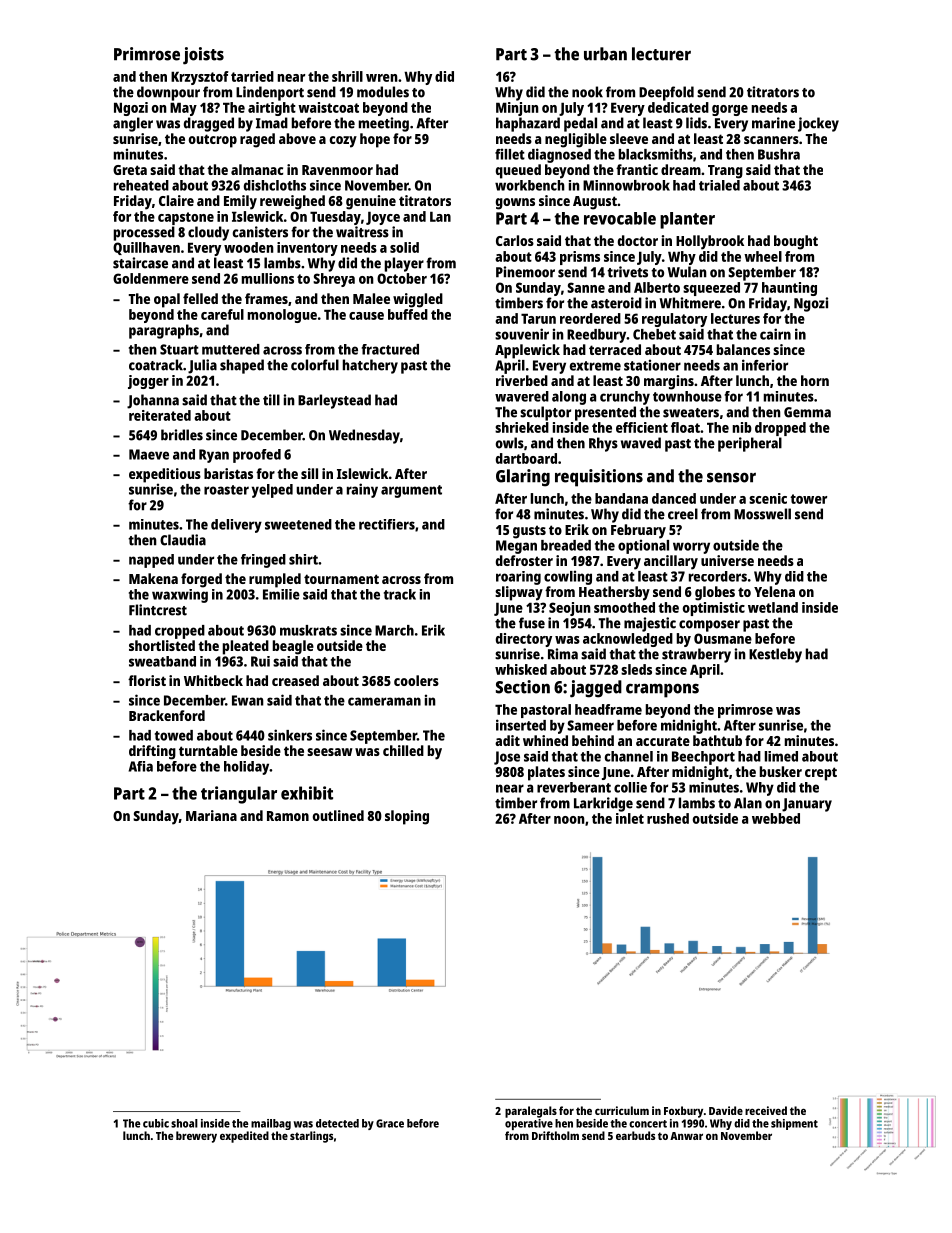 The image size is (952, 1233). Describe the element at coordinates (686, 1136) in the image. I see `Anwar` at that location.
